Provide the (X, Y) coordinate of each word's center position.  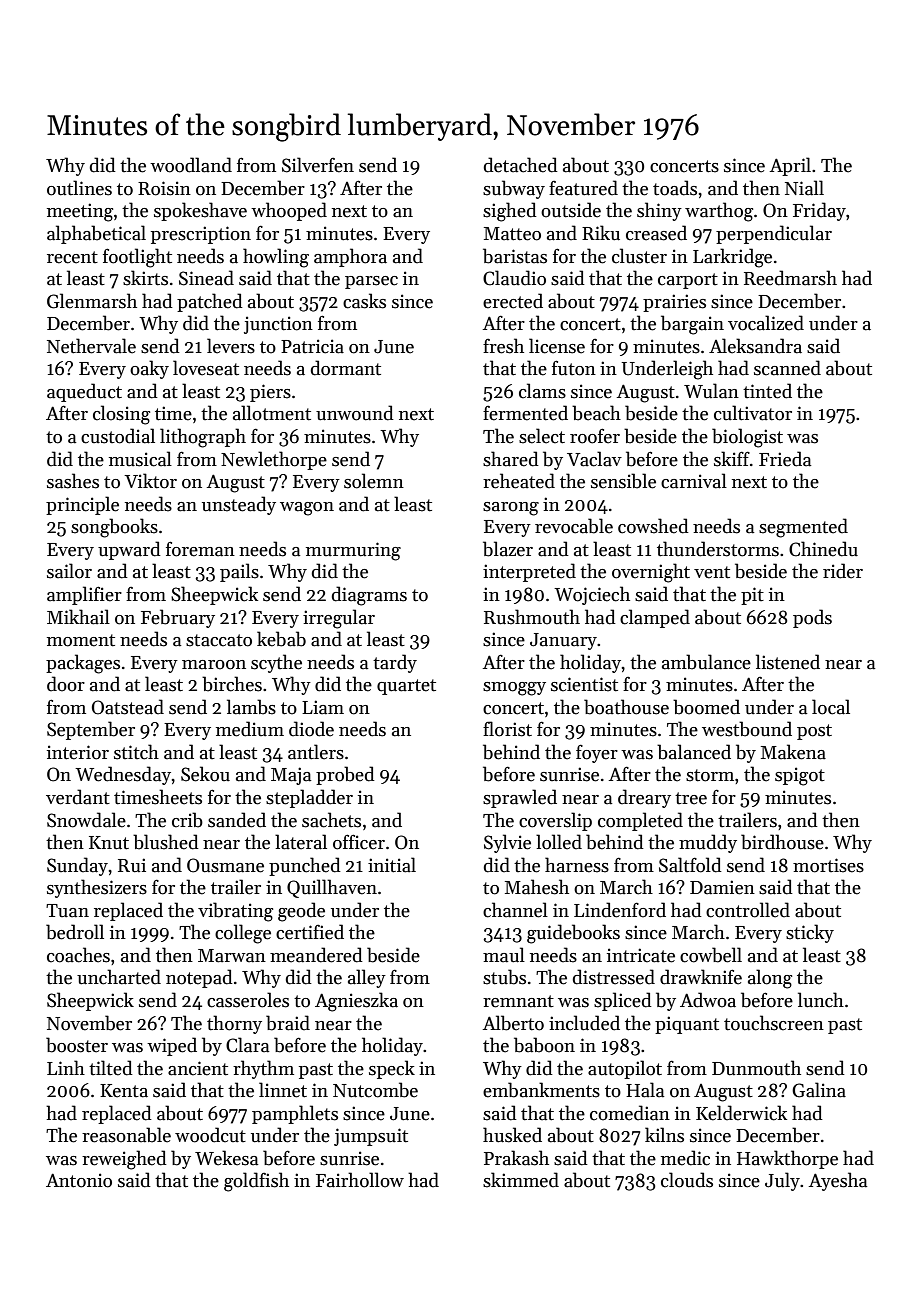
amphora (350, 257)
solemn (374, 481)
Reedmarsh (790, 278)
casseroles (248, 1000)
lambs (251, 707)
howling (276, 258)
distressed (614, 977)
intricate (641, 955)
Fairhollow (360, 1180)
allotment (272, 413)
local (831, 707)
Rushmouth (532, 617)
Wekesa (226, 1158)
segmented (803, 528)
